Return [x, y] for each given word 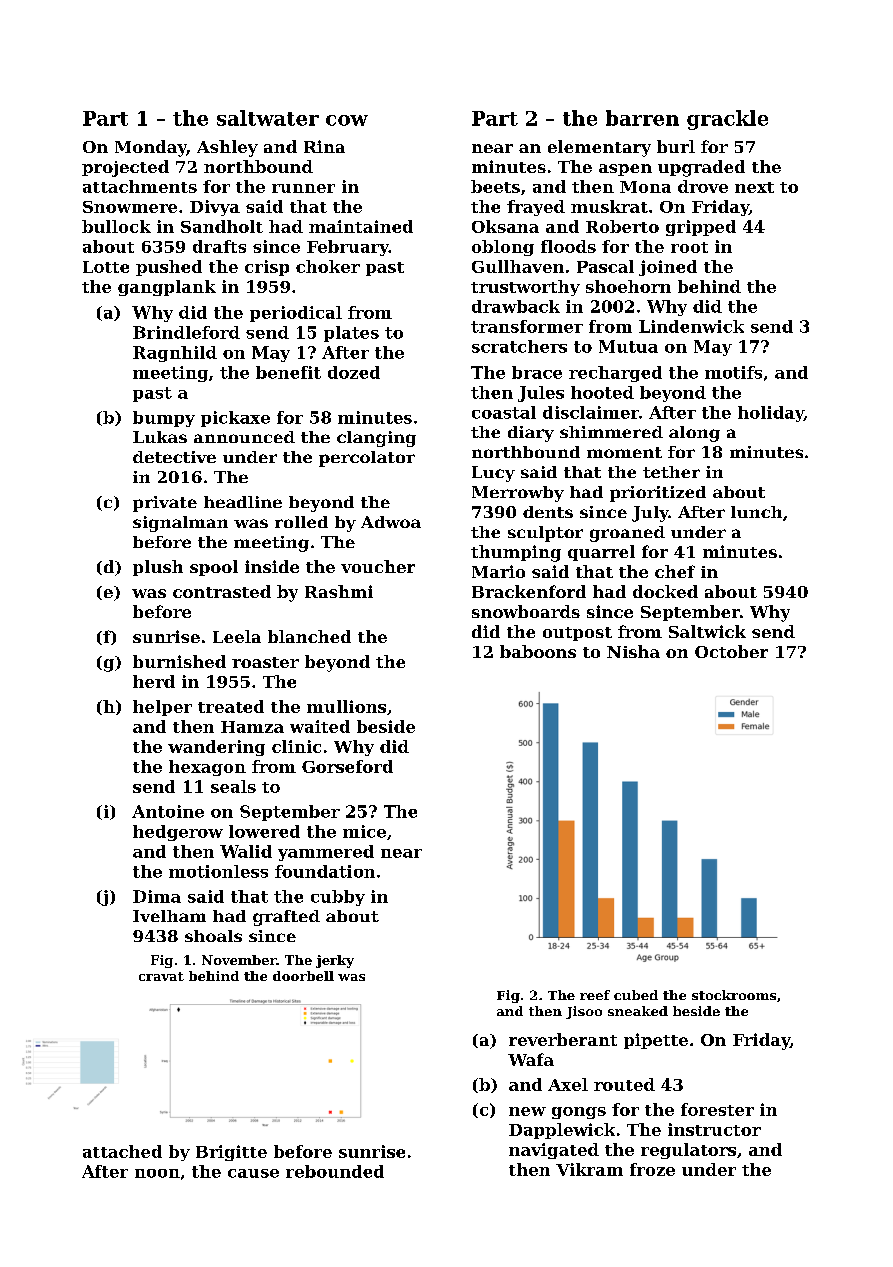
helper [162, 708]
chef [675, 571]
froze [652, 1169]
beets [495, 186]
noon [157, 1173]
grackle [727, 120]
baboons [538, 651]
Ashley [227, 148]
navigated [554, 1151]
